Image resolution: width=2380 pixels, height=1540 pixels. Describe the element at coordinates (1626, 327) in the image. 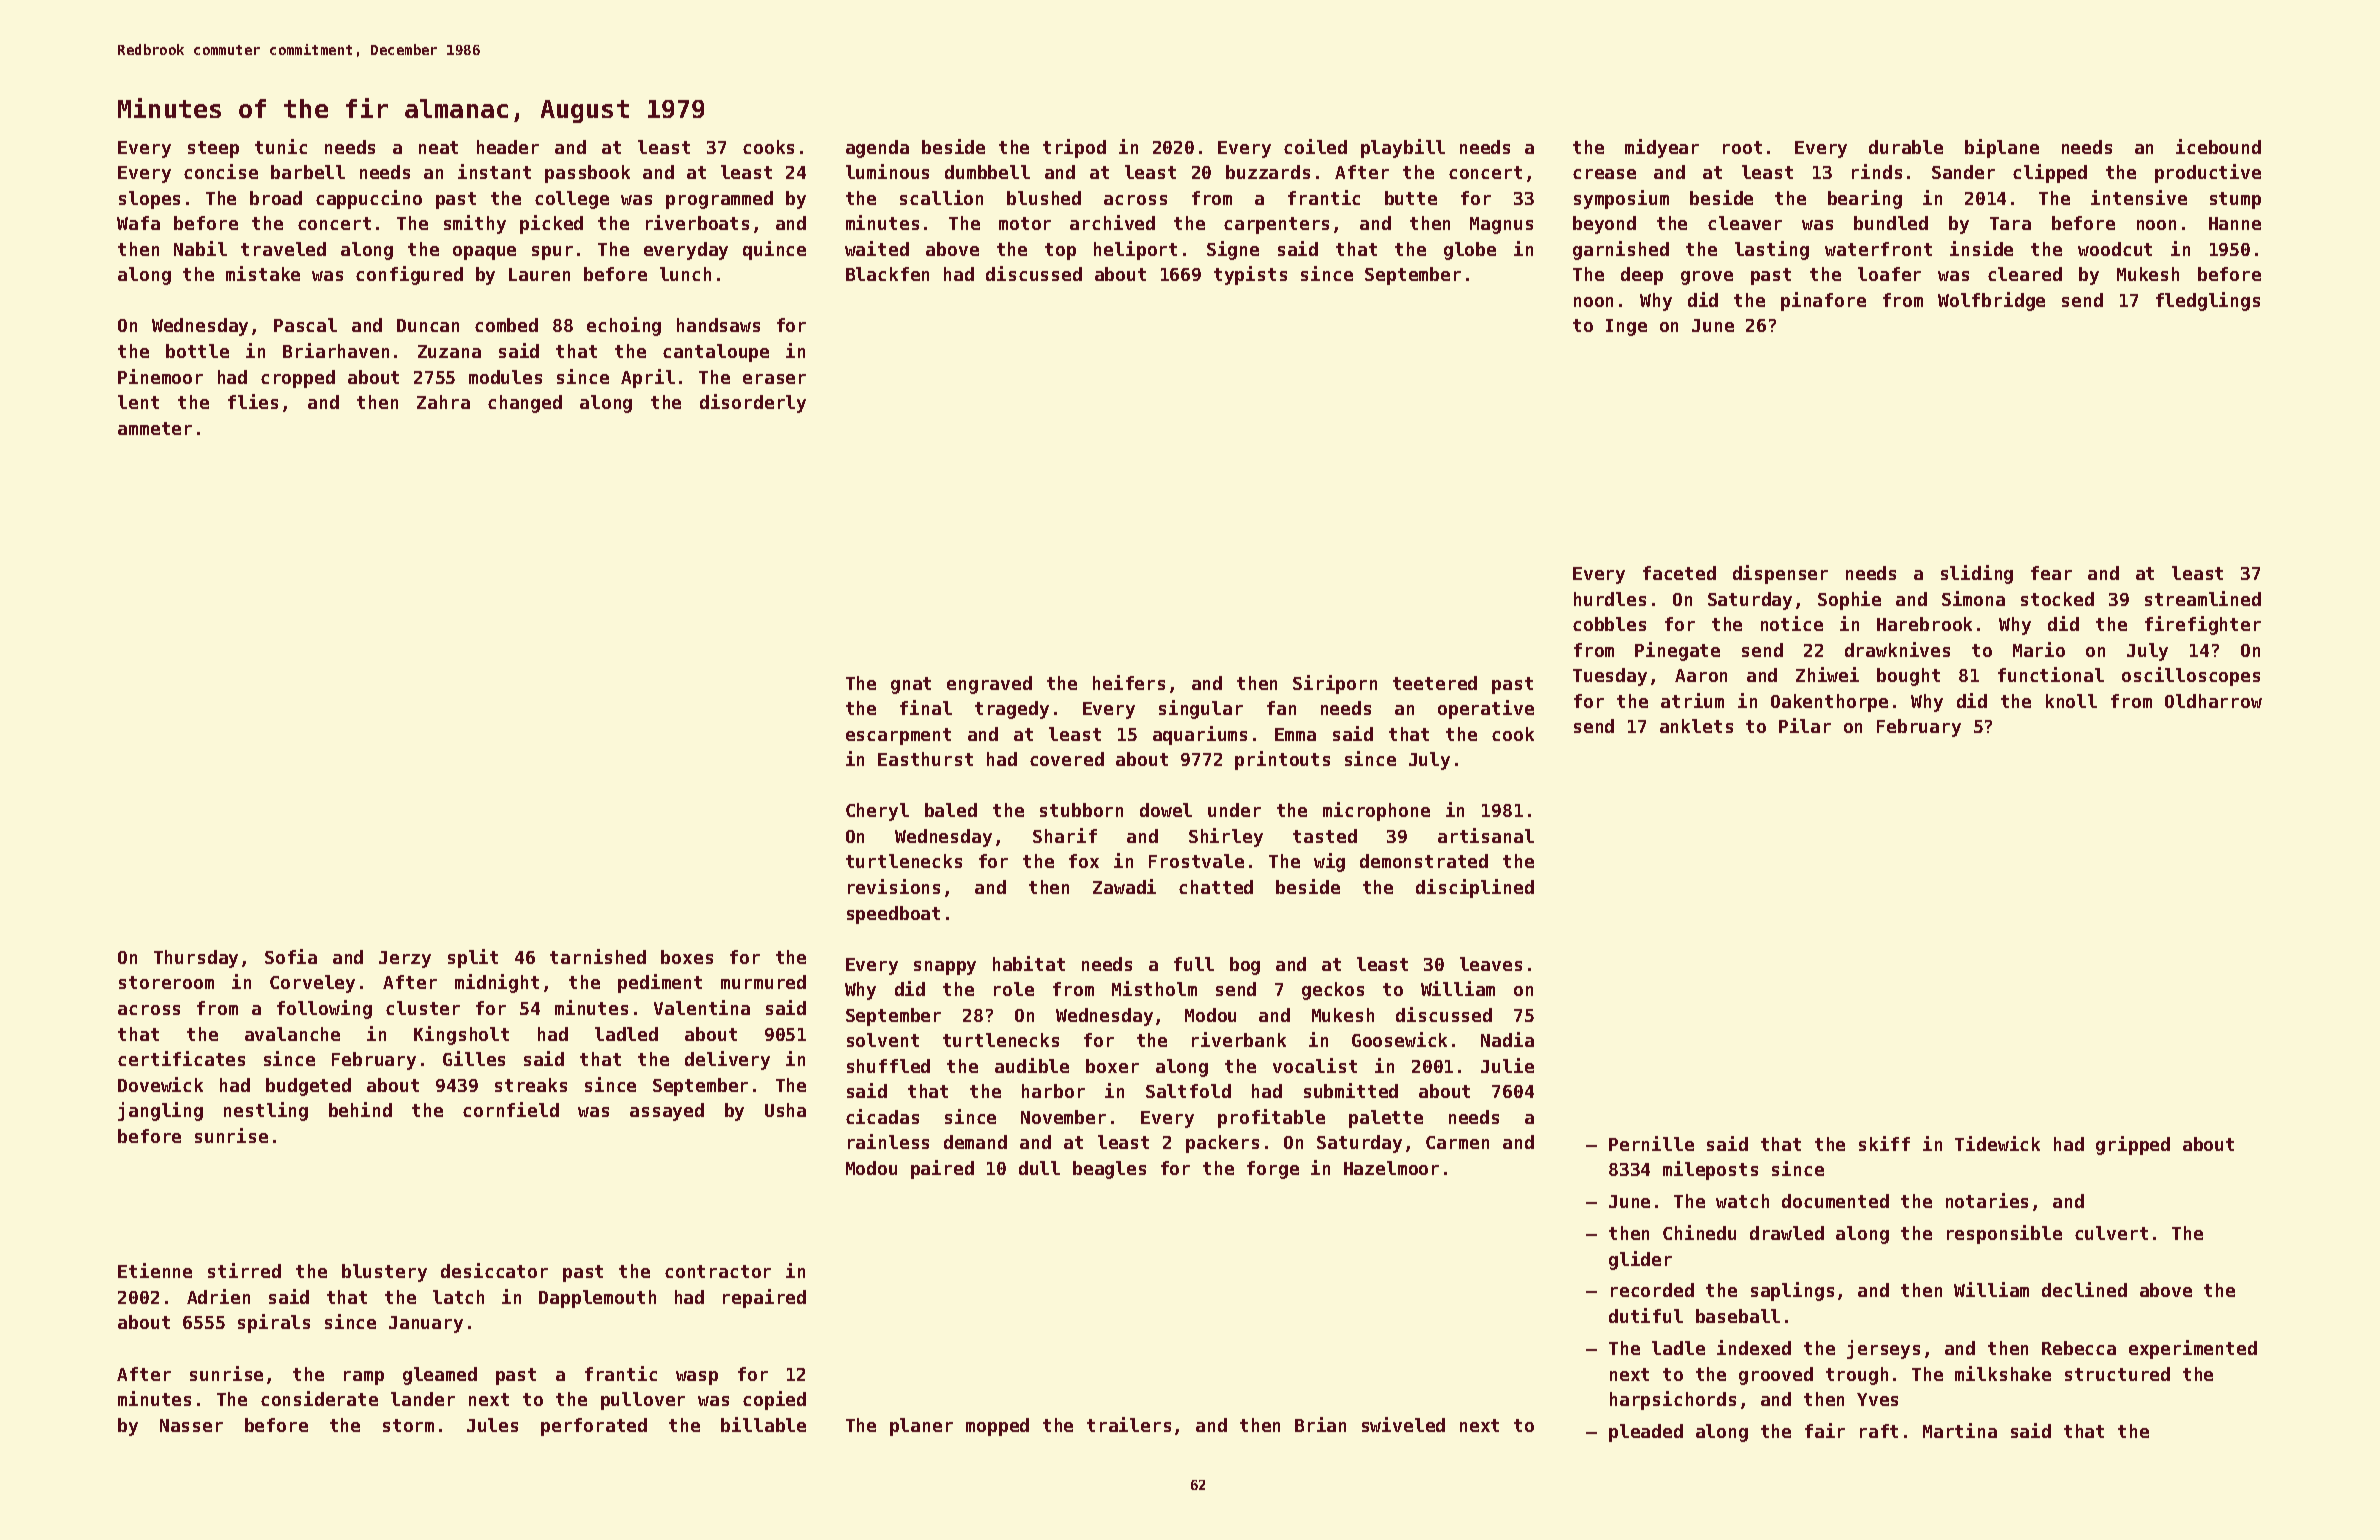

I see `Inge` at that location.
